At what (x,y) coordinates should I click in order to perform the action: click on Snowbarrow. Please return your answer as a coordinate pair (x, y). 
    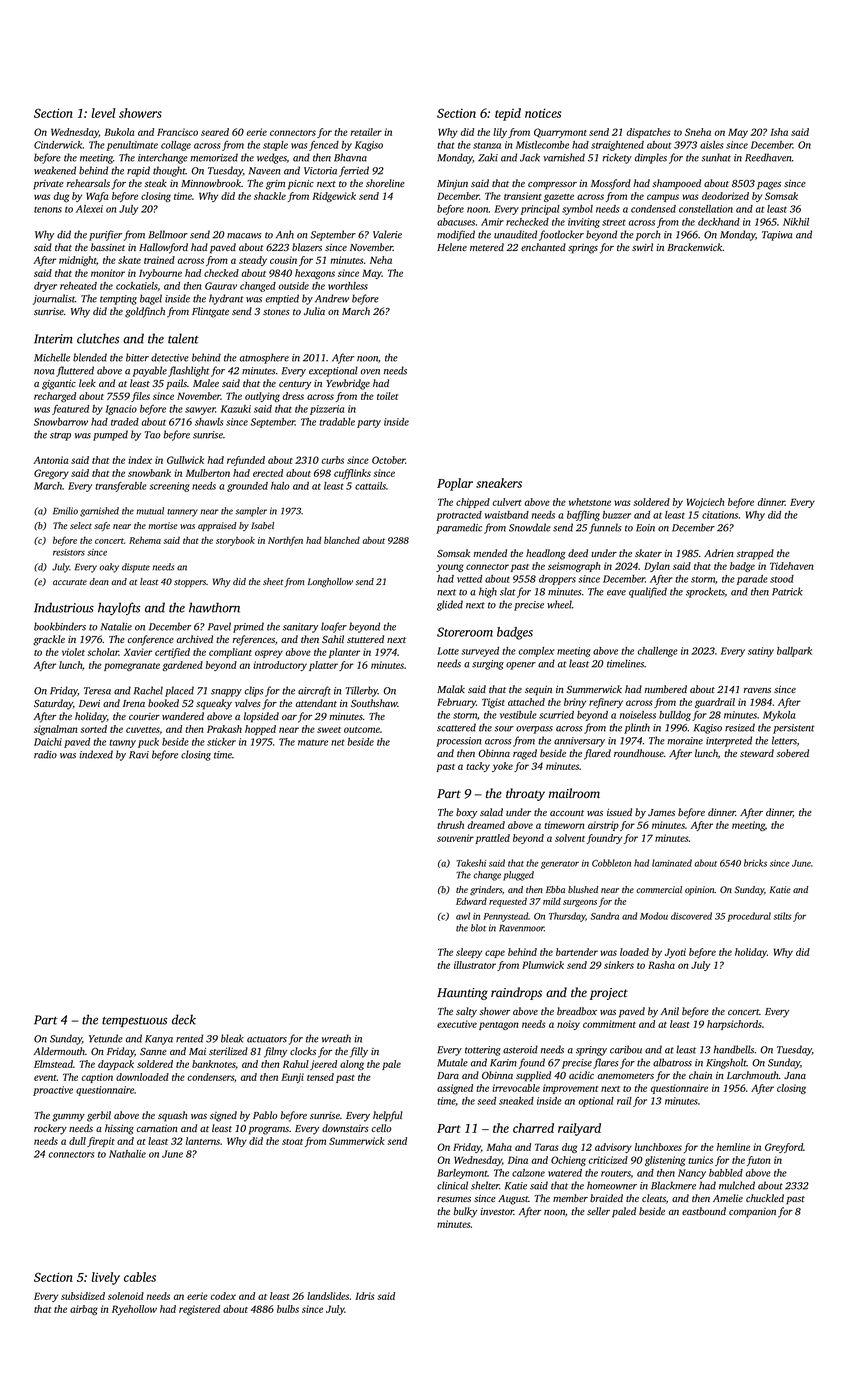
    Looking at the image, I should click on (61, 422).
